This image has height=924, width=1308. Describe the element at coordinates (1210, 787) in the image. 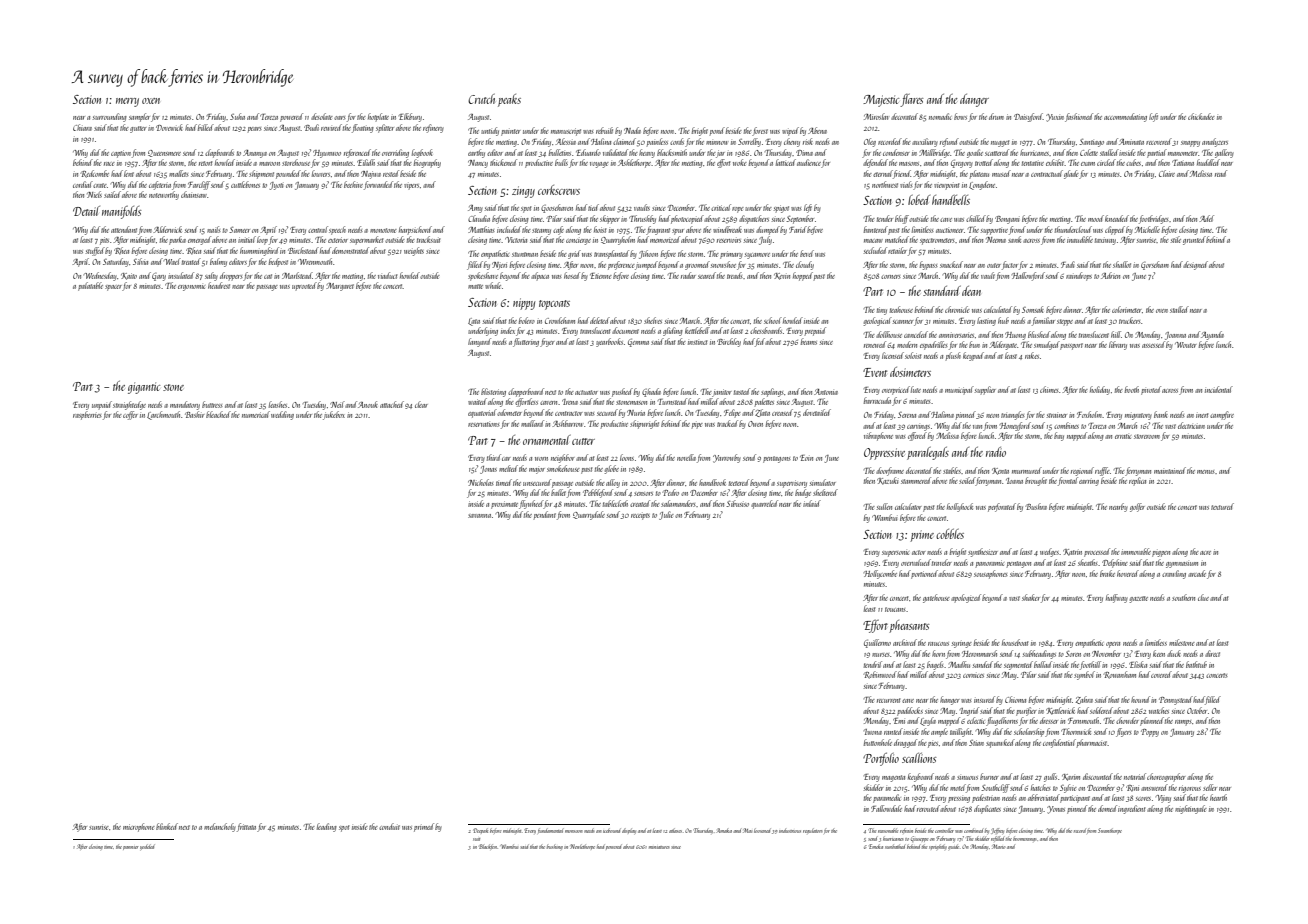

I see `seller` at that location.
